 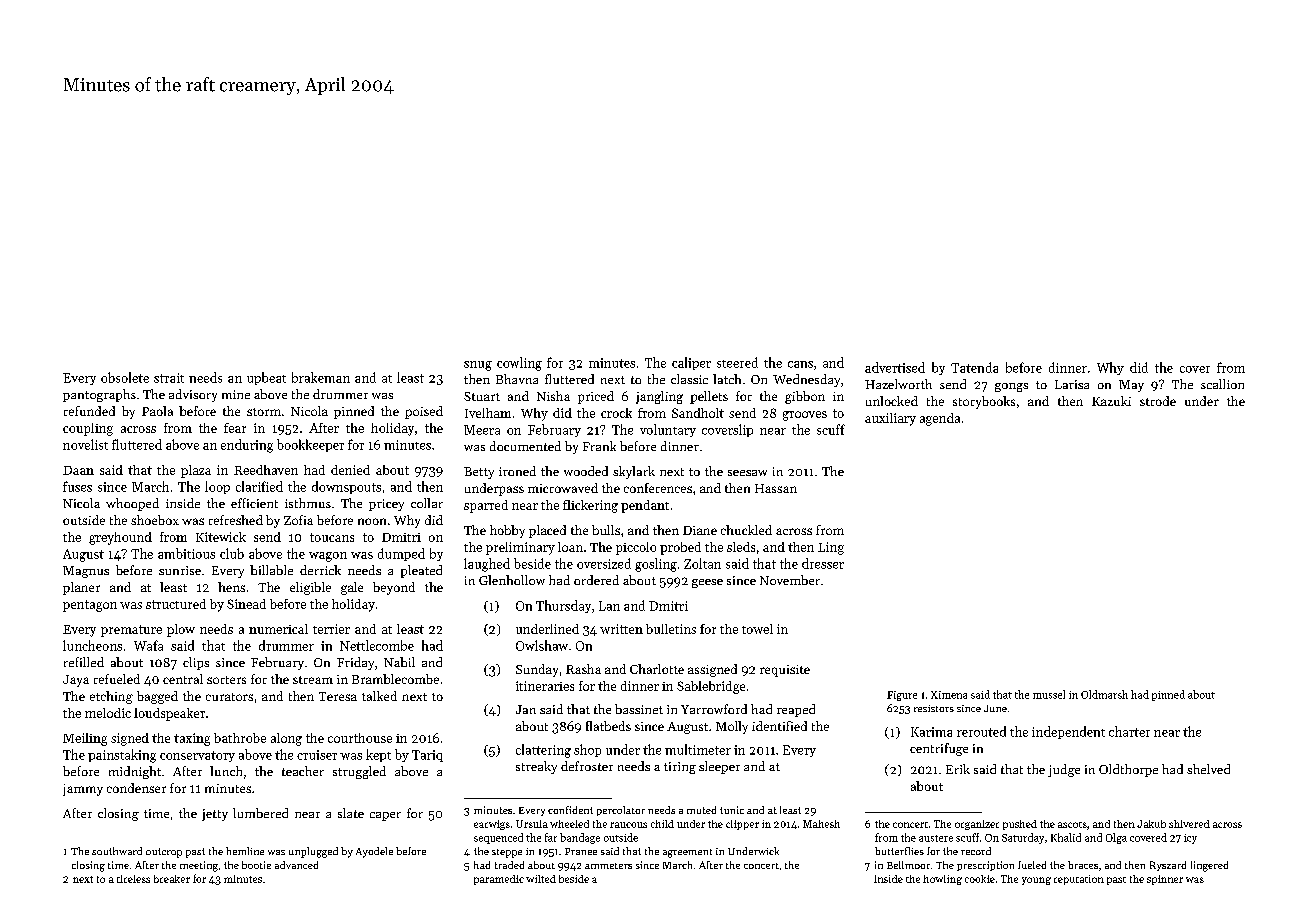 I want to click on requisite, so click(x=785, y=671).
